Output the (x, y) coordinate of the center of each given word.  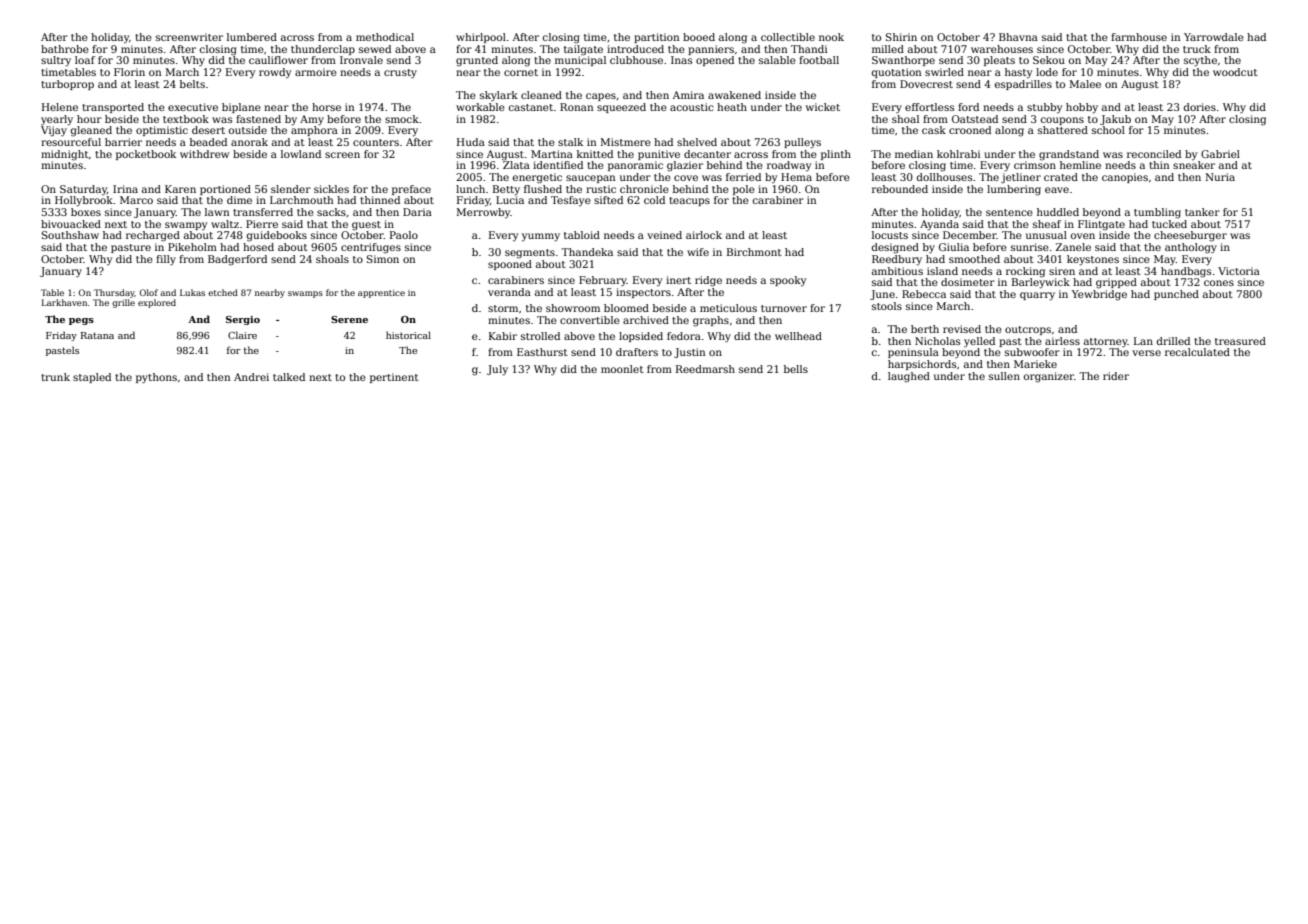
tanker (1202, 212)
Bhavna (1018, 37)
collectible (788, 37)
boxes (86, 212)
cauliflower (278, 60)
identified (558, 165)
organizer (1049, 377)
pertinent (394, 378)
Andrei (251, 377)
